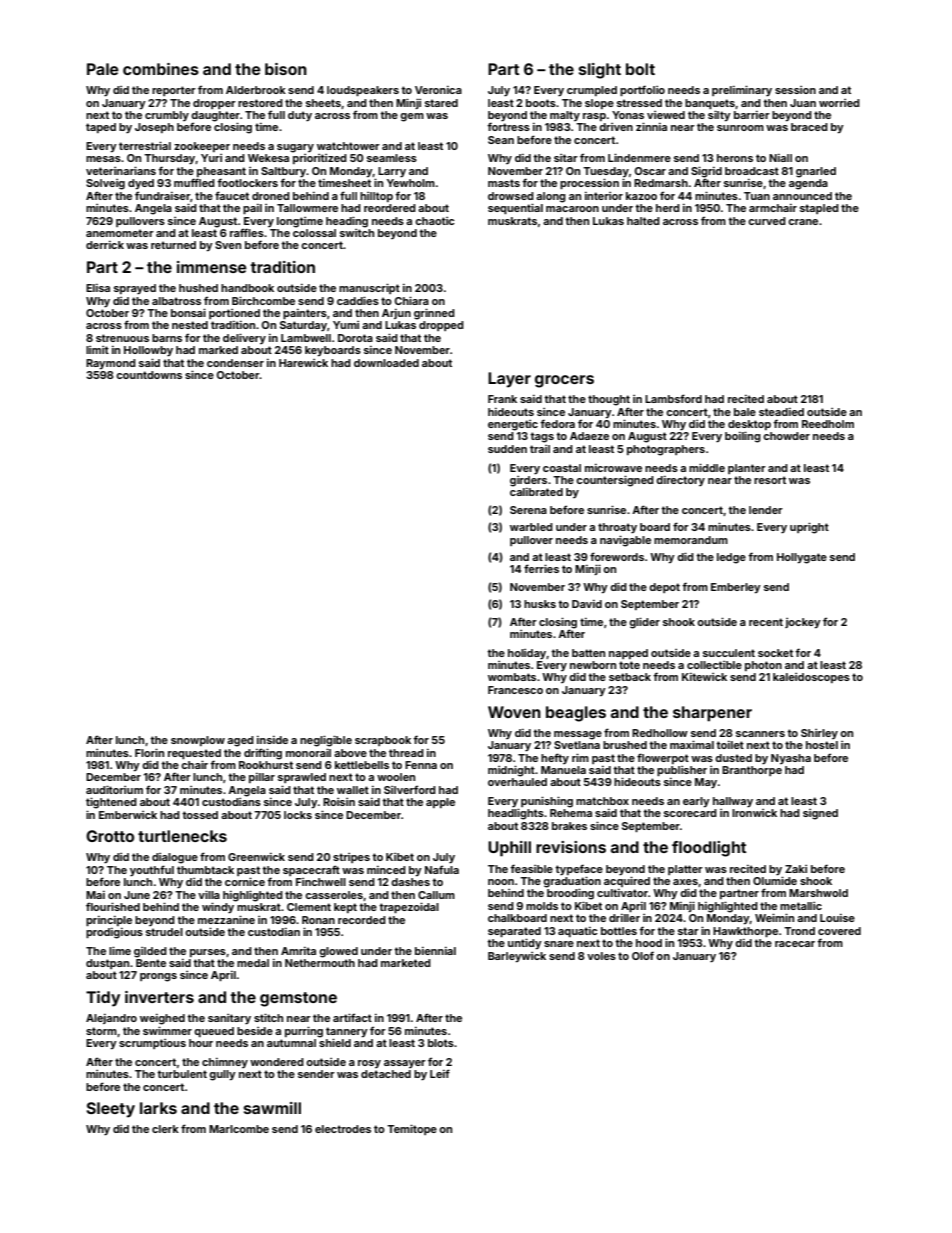 This image has width=952, height=1233. What do you see at coordinates (601, 956) in the image?
I see `voles` at bounding box center [601, 956].
